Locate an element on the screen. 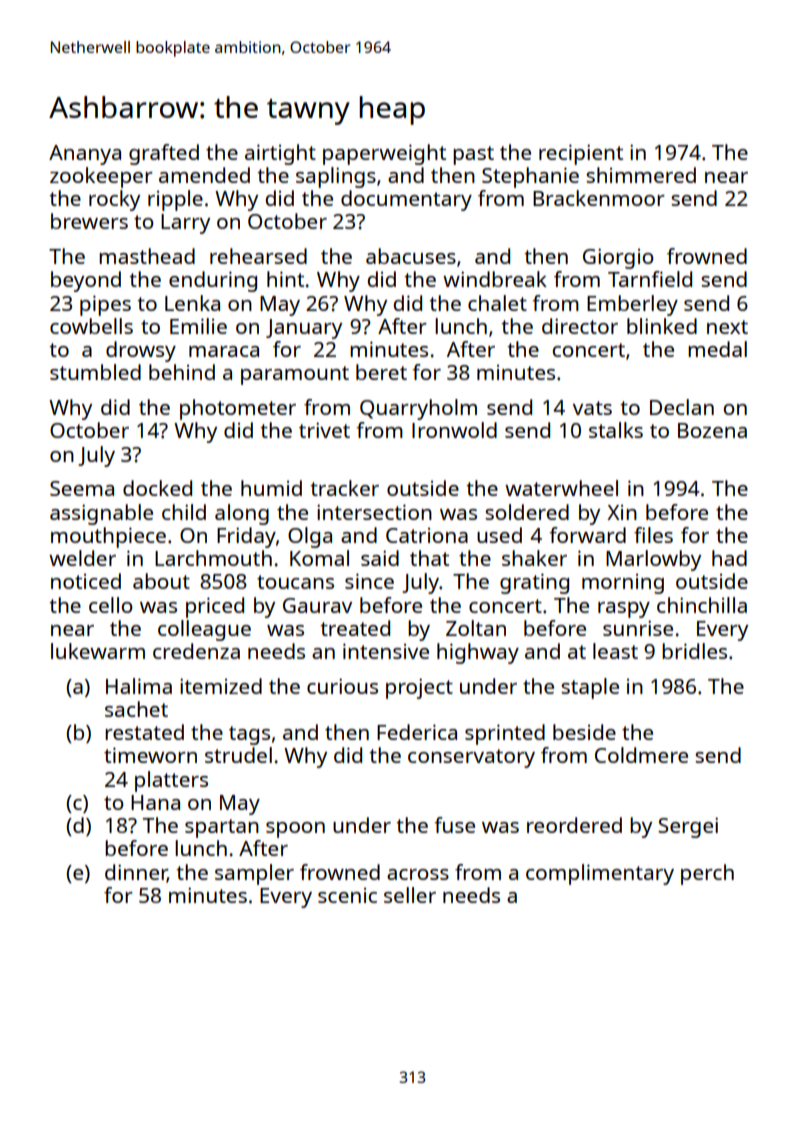  Seema is located at coordinates (82, 488).
